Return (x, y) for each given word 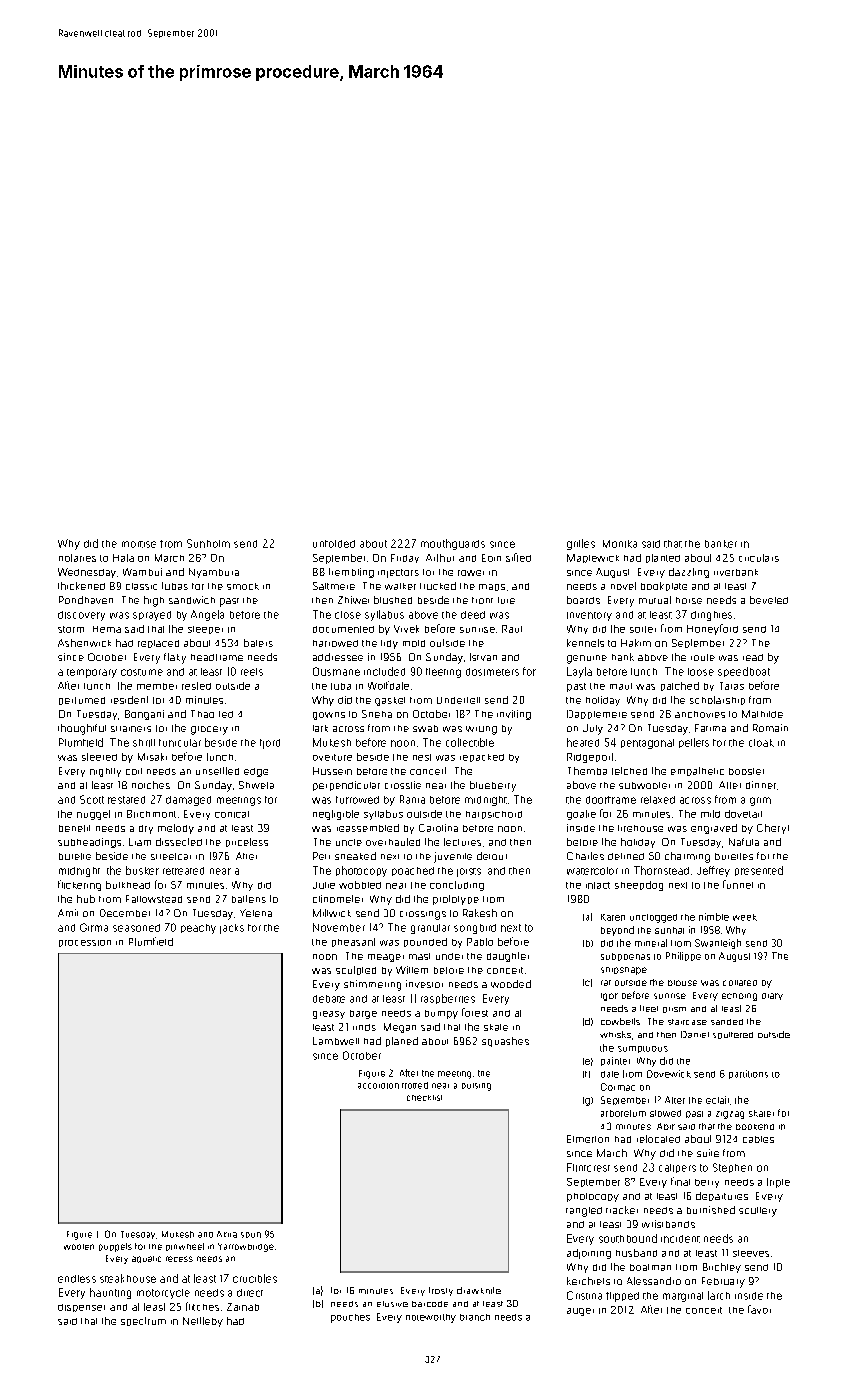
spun (251, 1235)
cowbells (620, 1021)
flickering (79, 885)
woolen (79, 1247)
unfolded (334, 544)
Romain (770, 728)
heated (583, 742)
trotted (415, 1085)
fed (226, 714)
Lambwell (336, 1041)
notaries (77, 558)
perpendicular (346, 786)
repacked (482, 758)
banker (721, 544)
